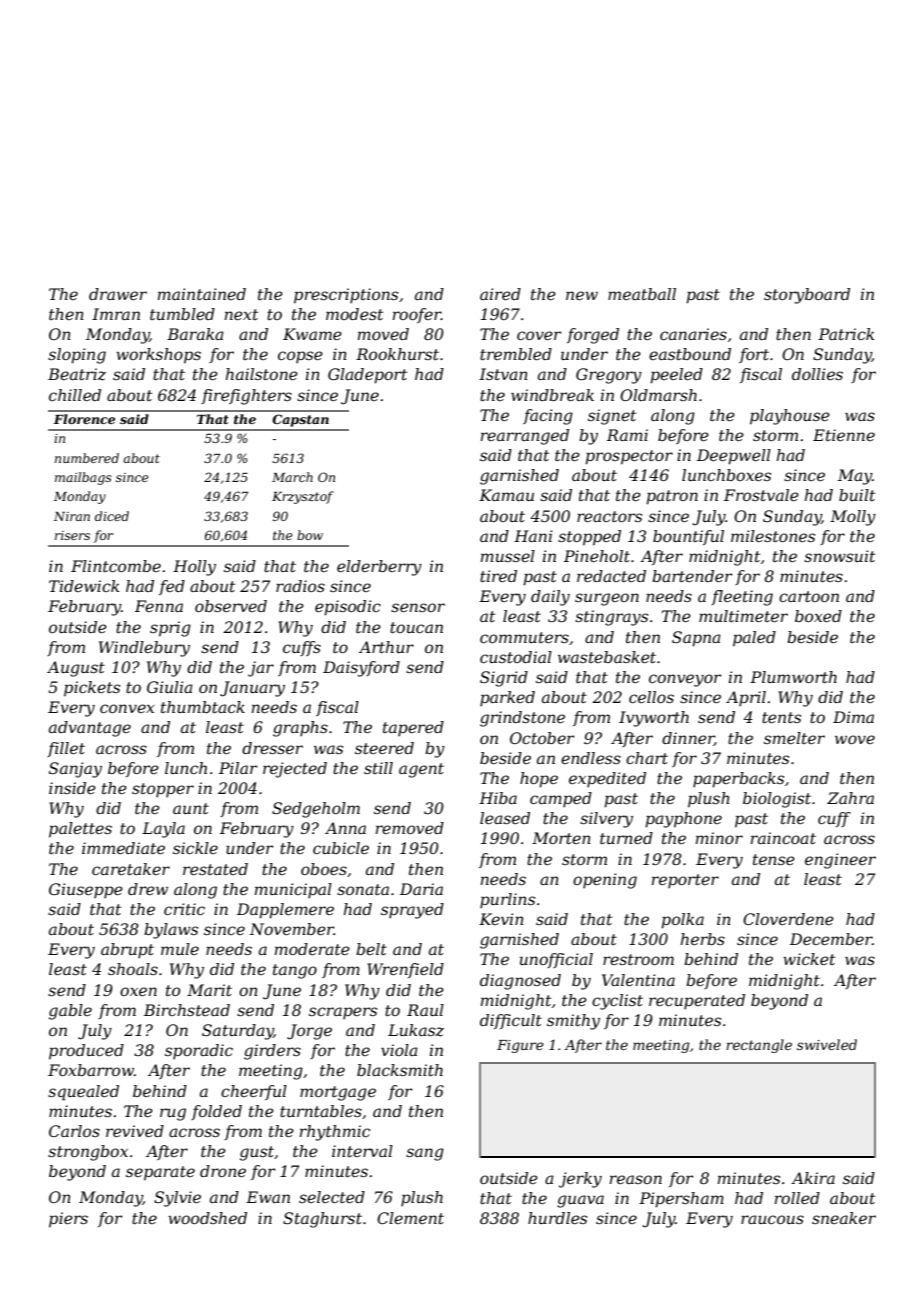  I want to click on prescriptions, so click(346, 296).
